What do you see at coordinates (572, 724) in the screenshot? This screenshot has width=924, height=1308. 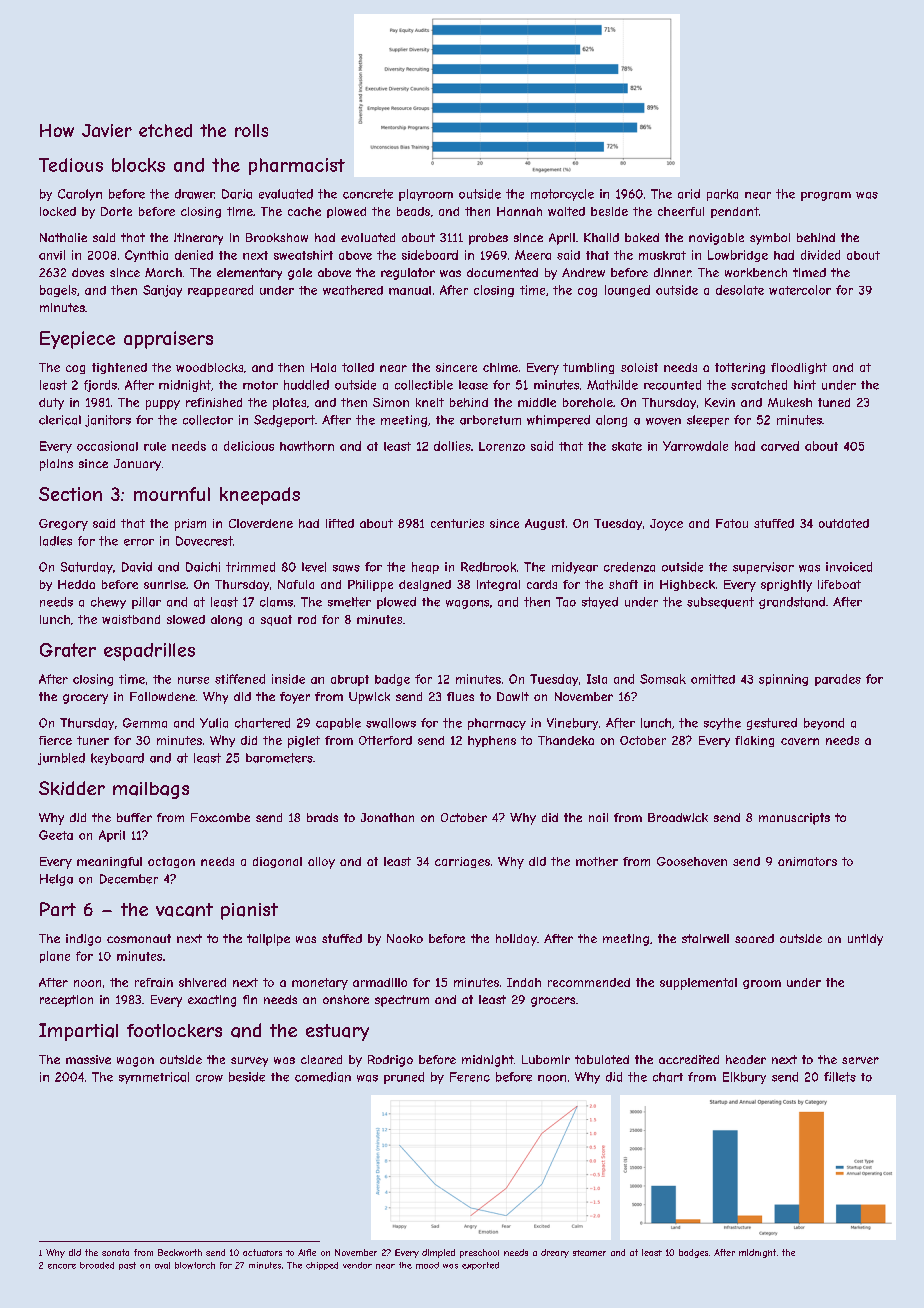 I see `Vinebury` at bounding box center [572, 724].
